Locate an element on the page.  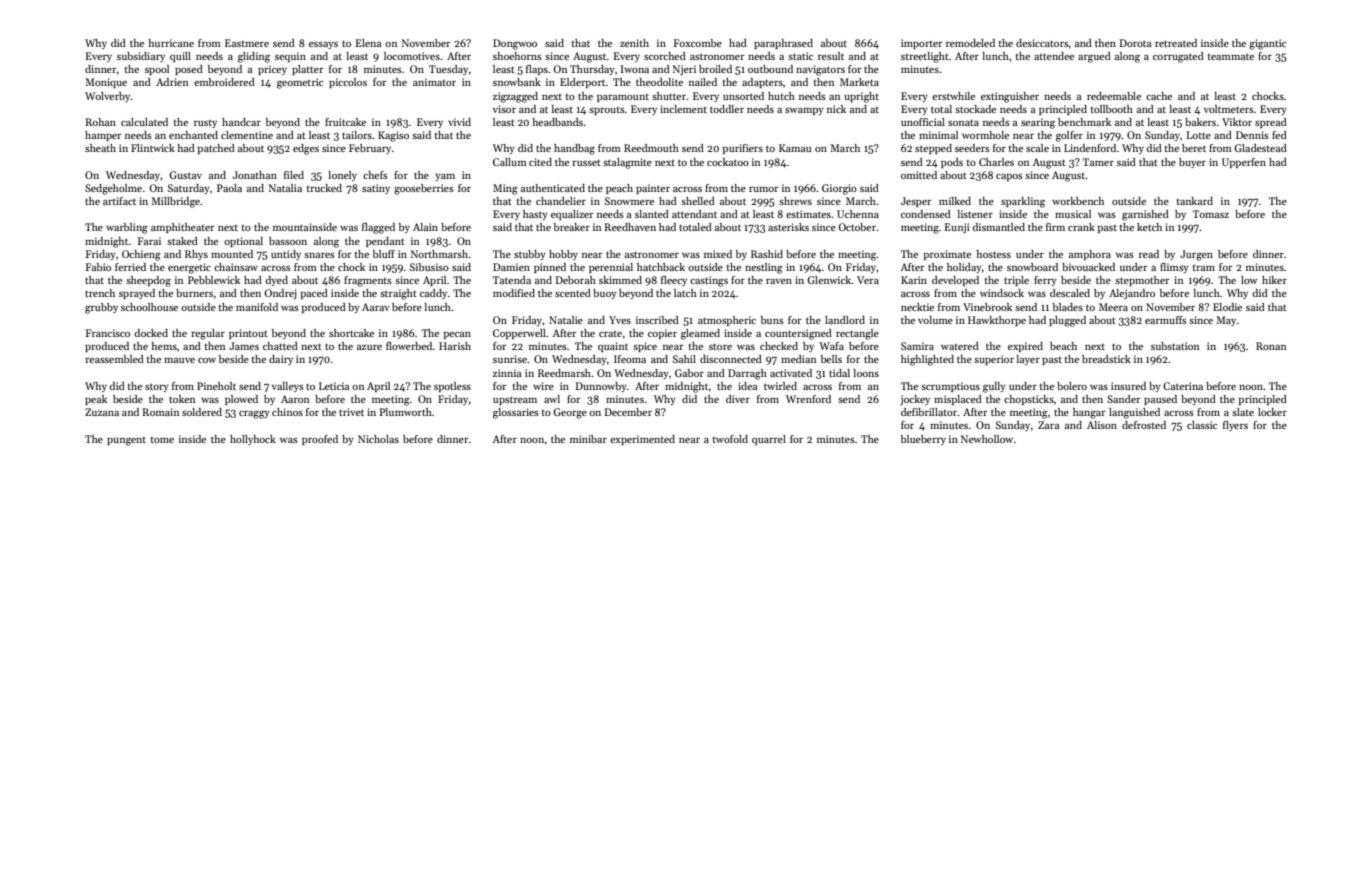
modified is located at coordinates (514, 293).
